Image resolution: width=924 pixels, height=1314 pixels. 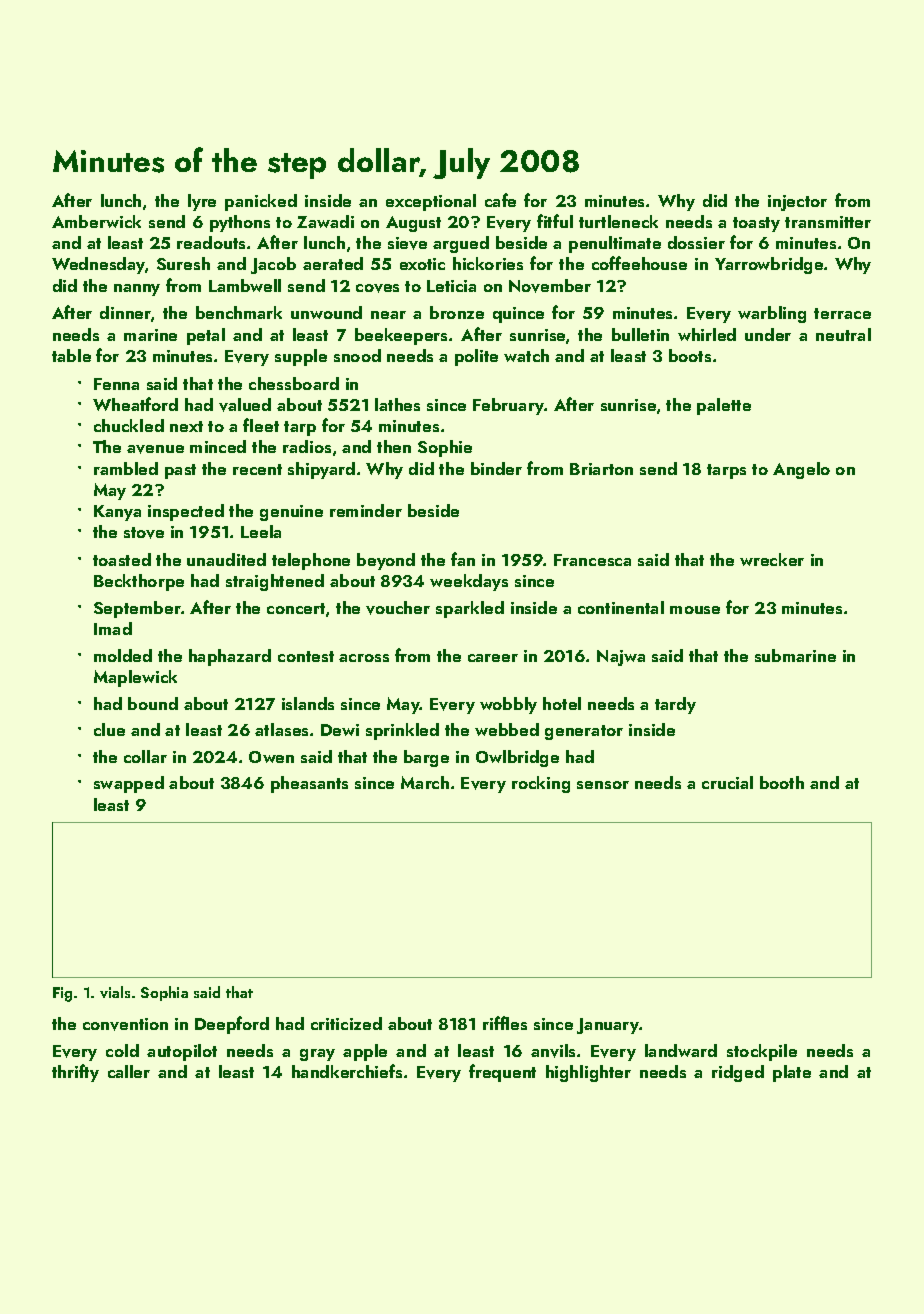 I want to click on career, so click(x=493, y=658).
